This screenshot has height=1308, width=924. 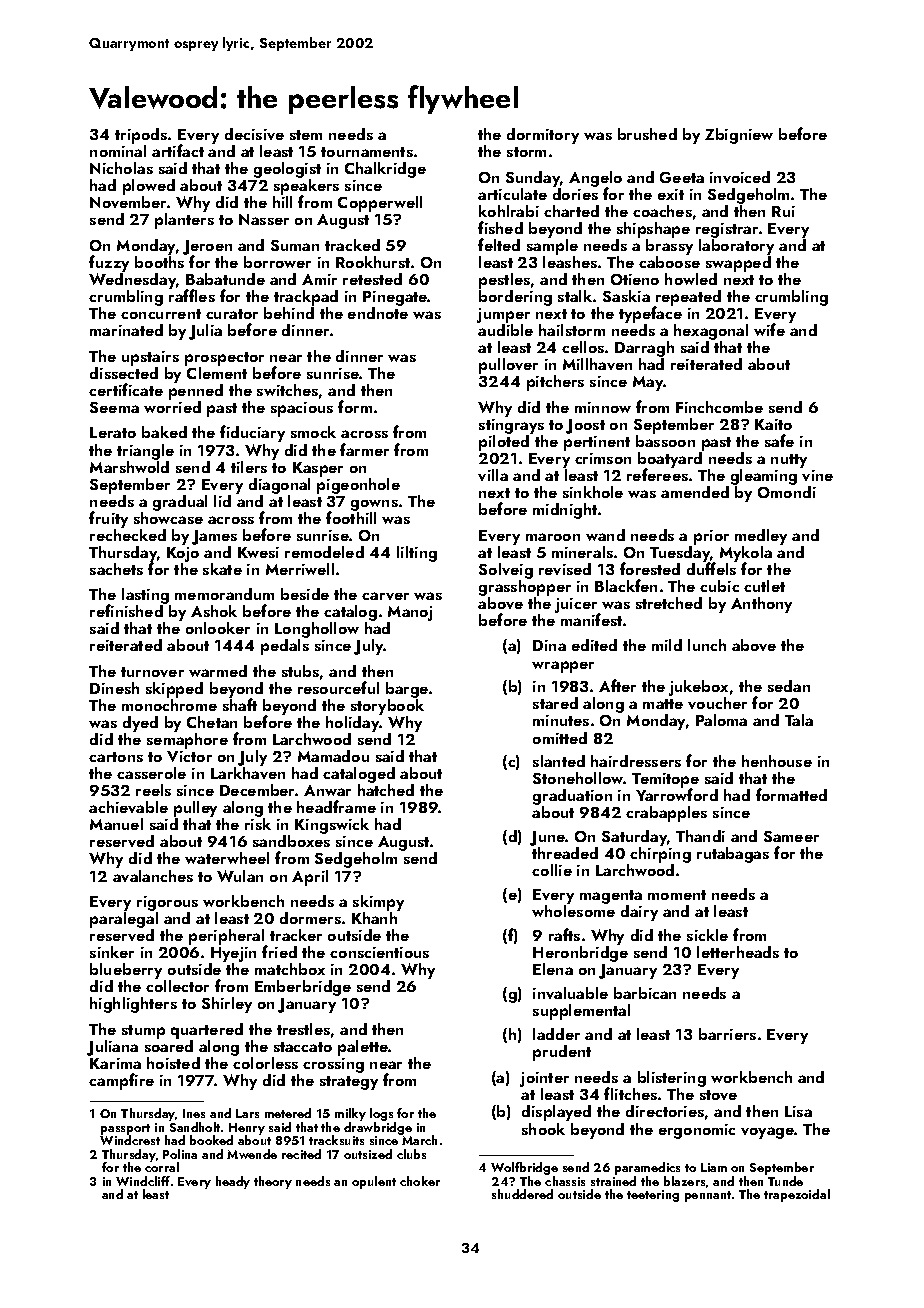 What do you see at coordinates (374, 918) in the screenshot?
I see `Khanh` at bounding box center [374, 918].
